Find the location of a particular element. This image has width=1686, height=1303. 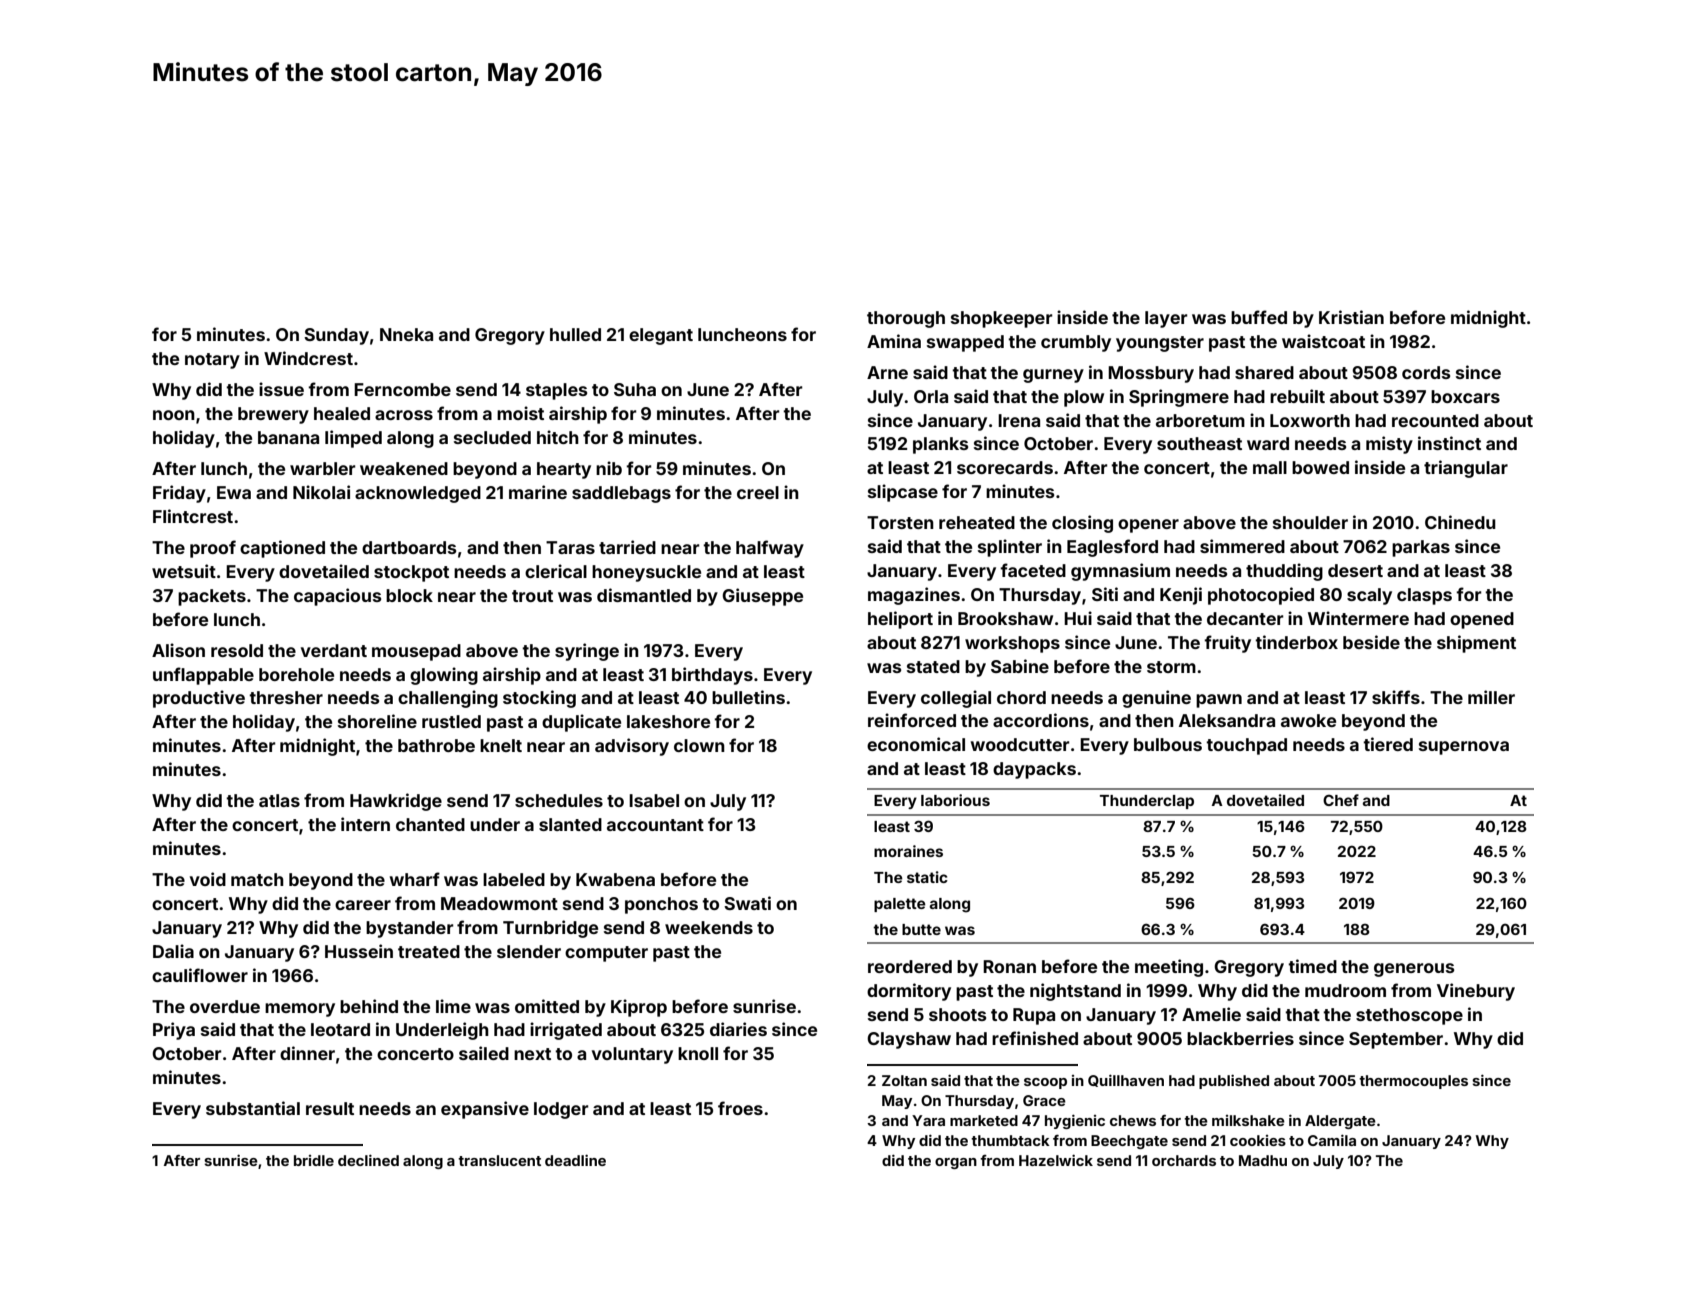

halfway is located at coordinates (770, 549).
